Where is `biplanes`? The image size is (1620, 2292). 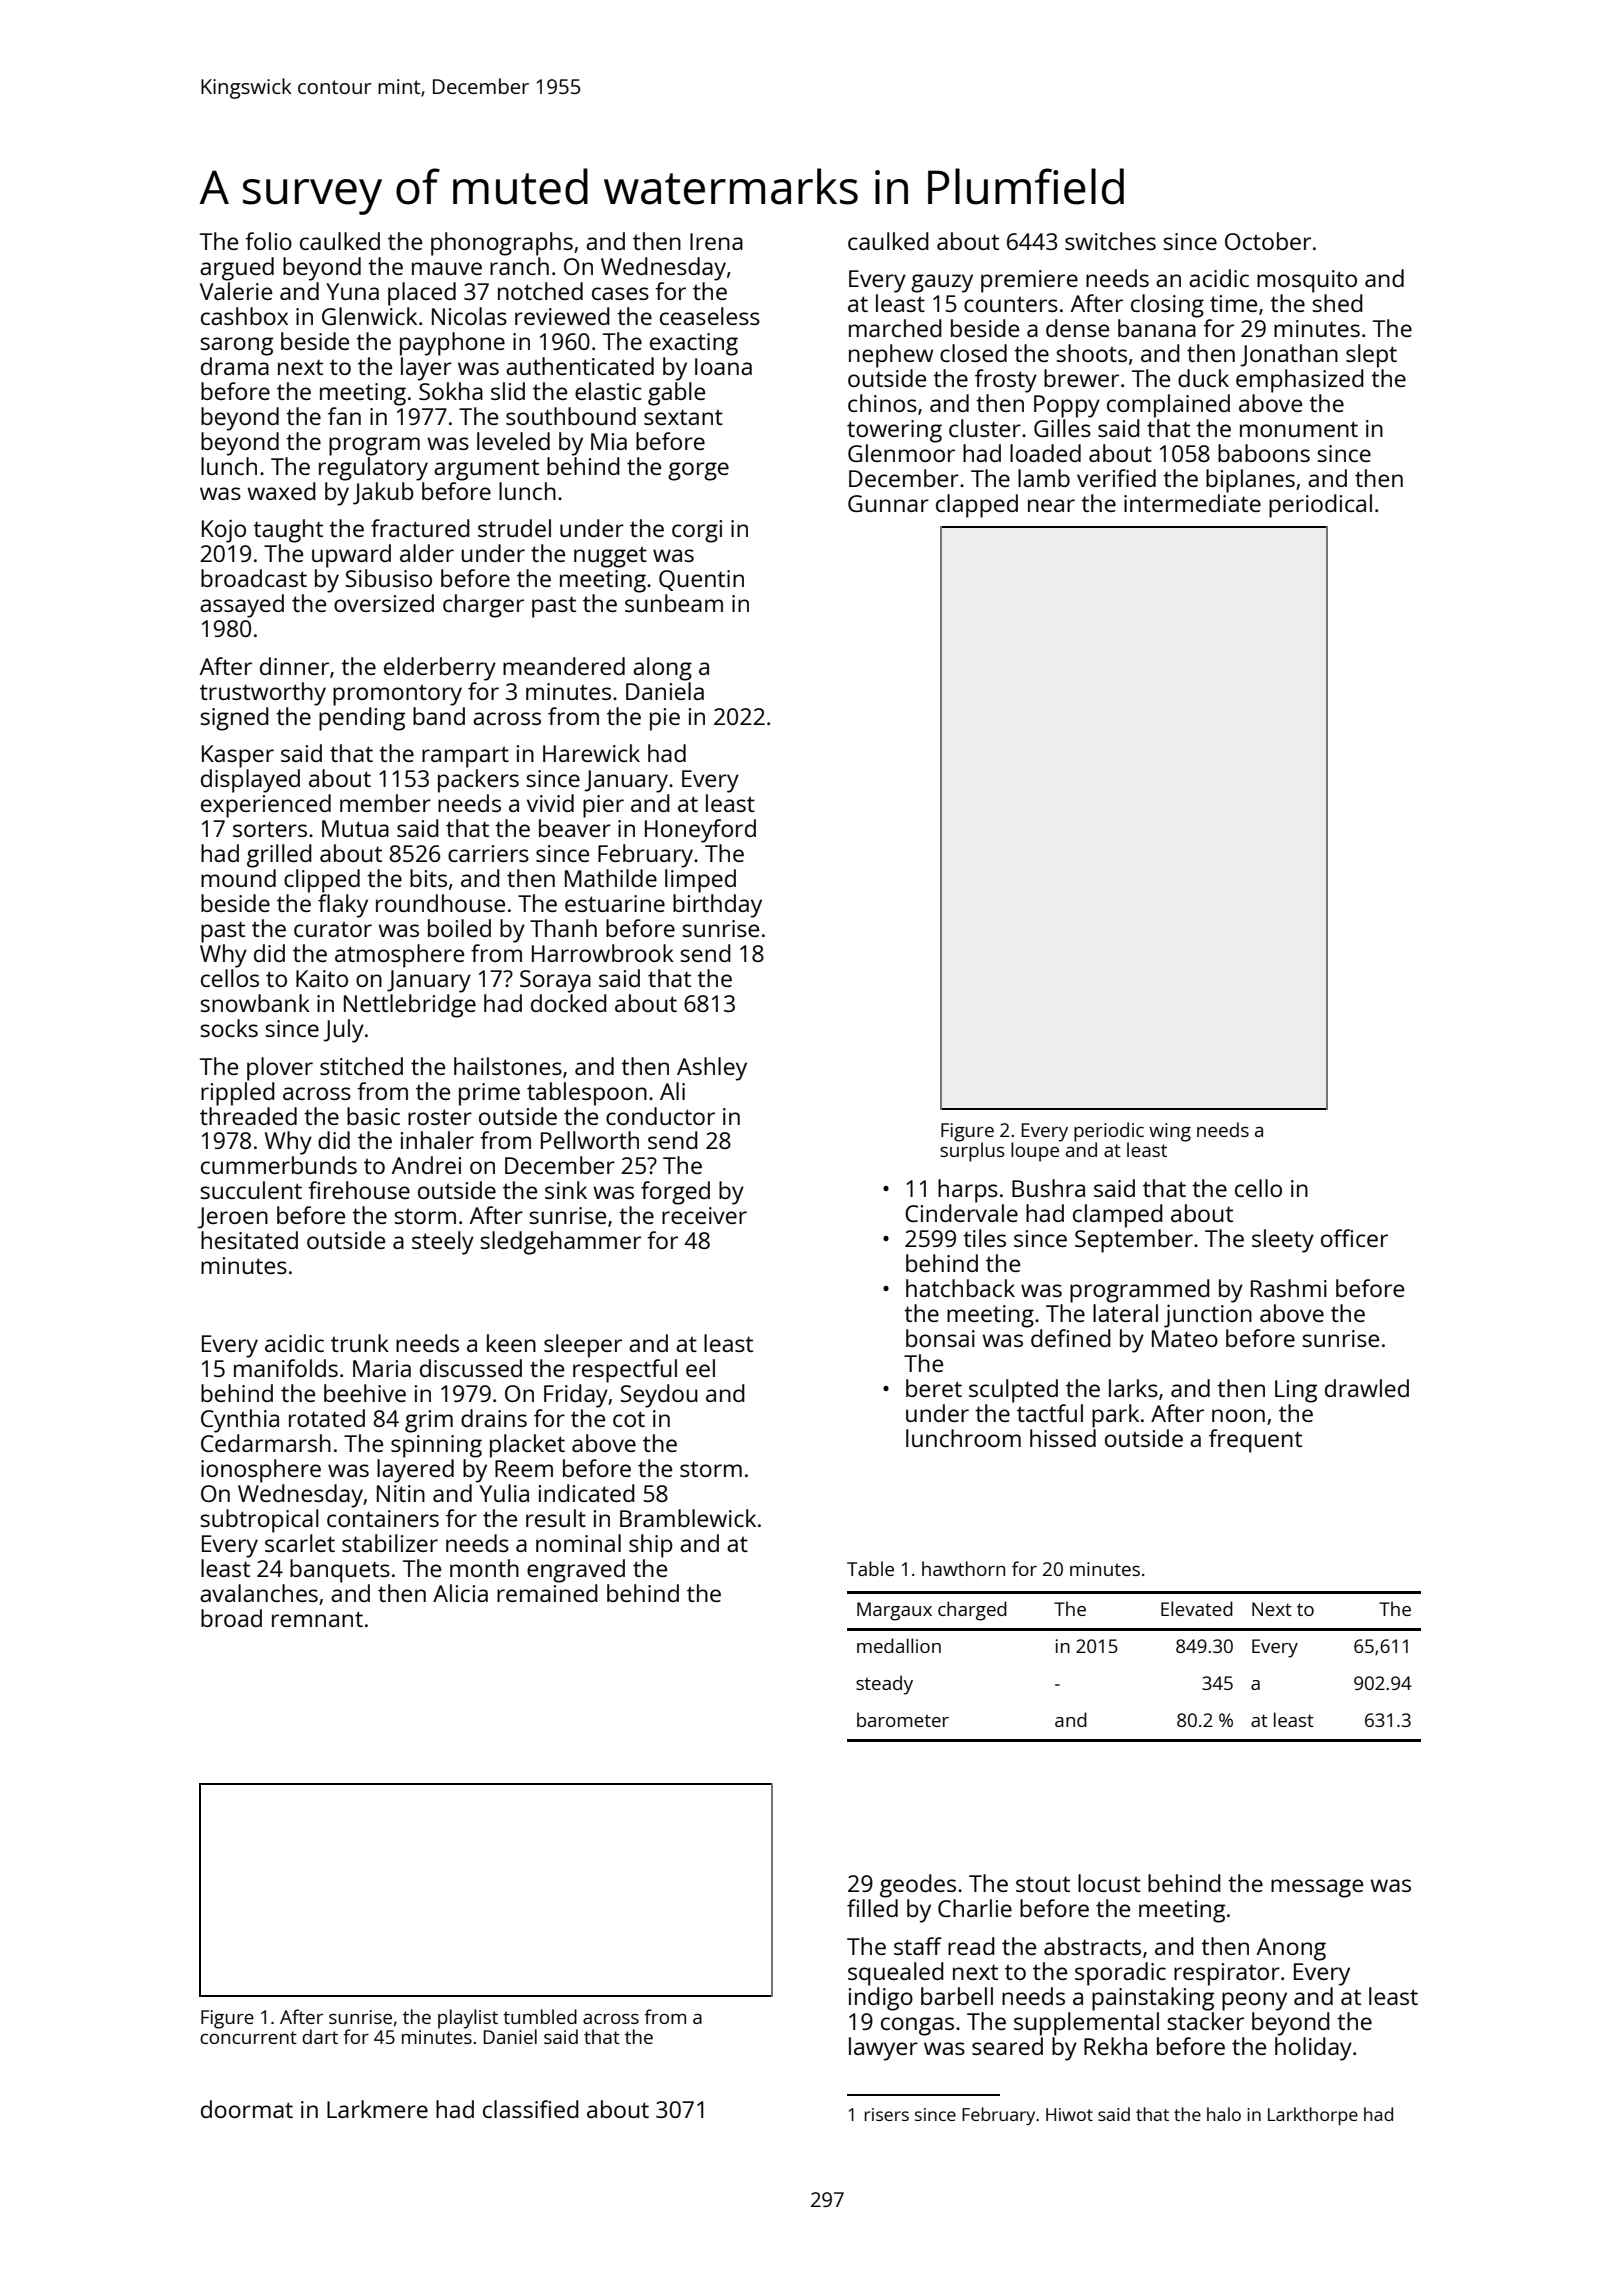 biplanes is located at coordinates (1250, 481).
